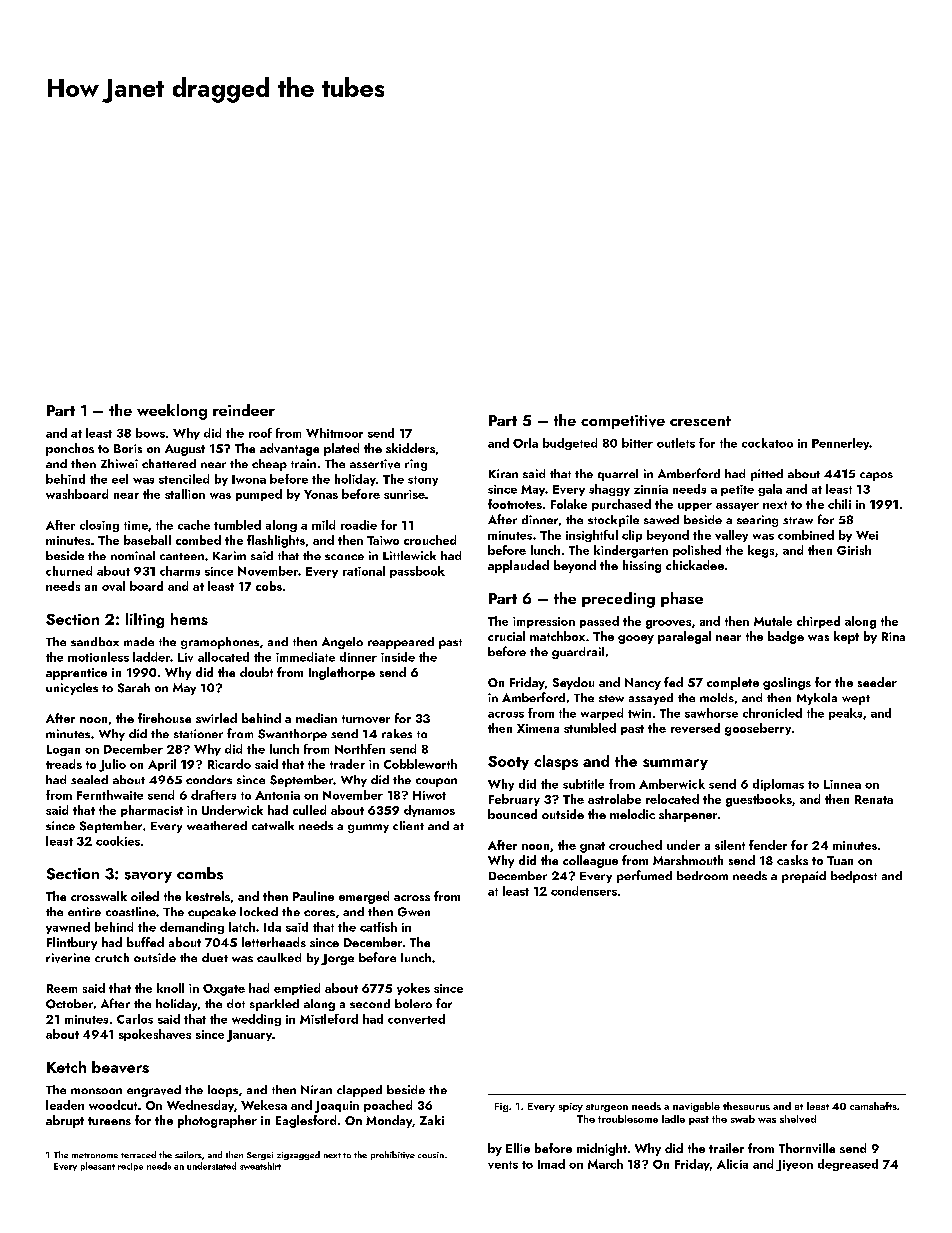 Image resolution: width=952 pixels, height=1233 pixels. Describe the element at coordinates (840, 444) in the screenshot. I see `Pennerley` at that location.
